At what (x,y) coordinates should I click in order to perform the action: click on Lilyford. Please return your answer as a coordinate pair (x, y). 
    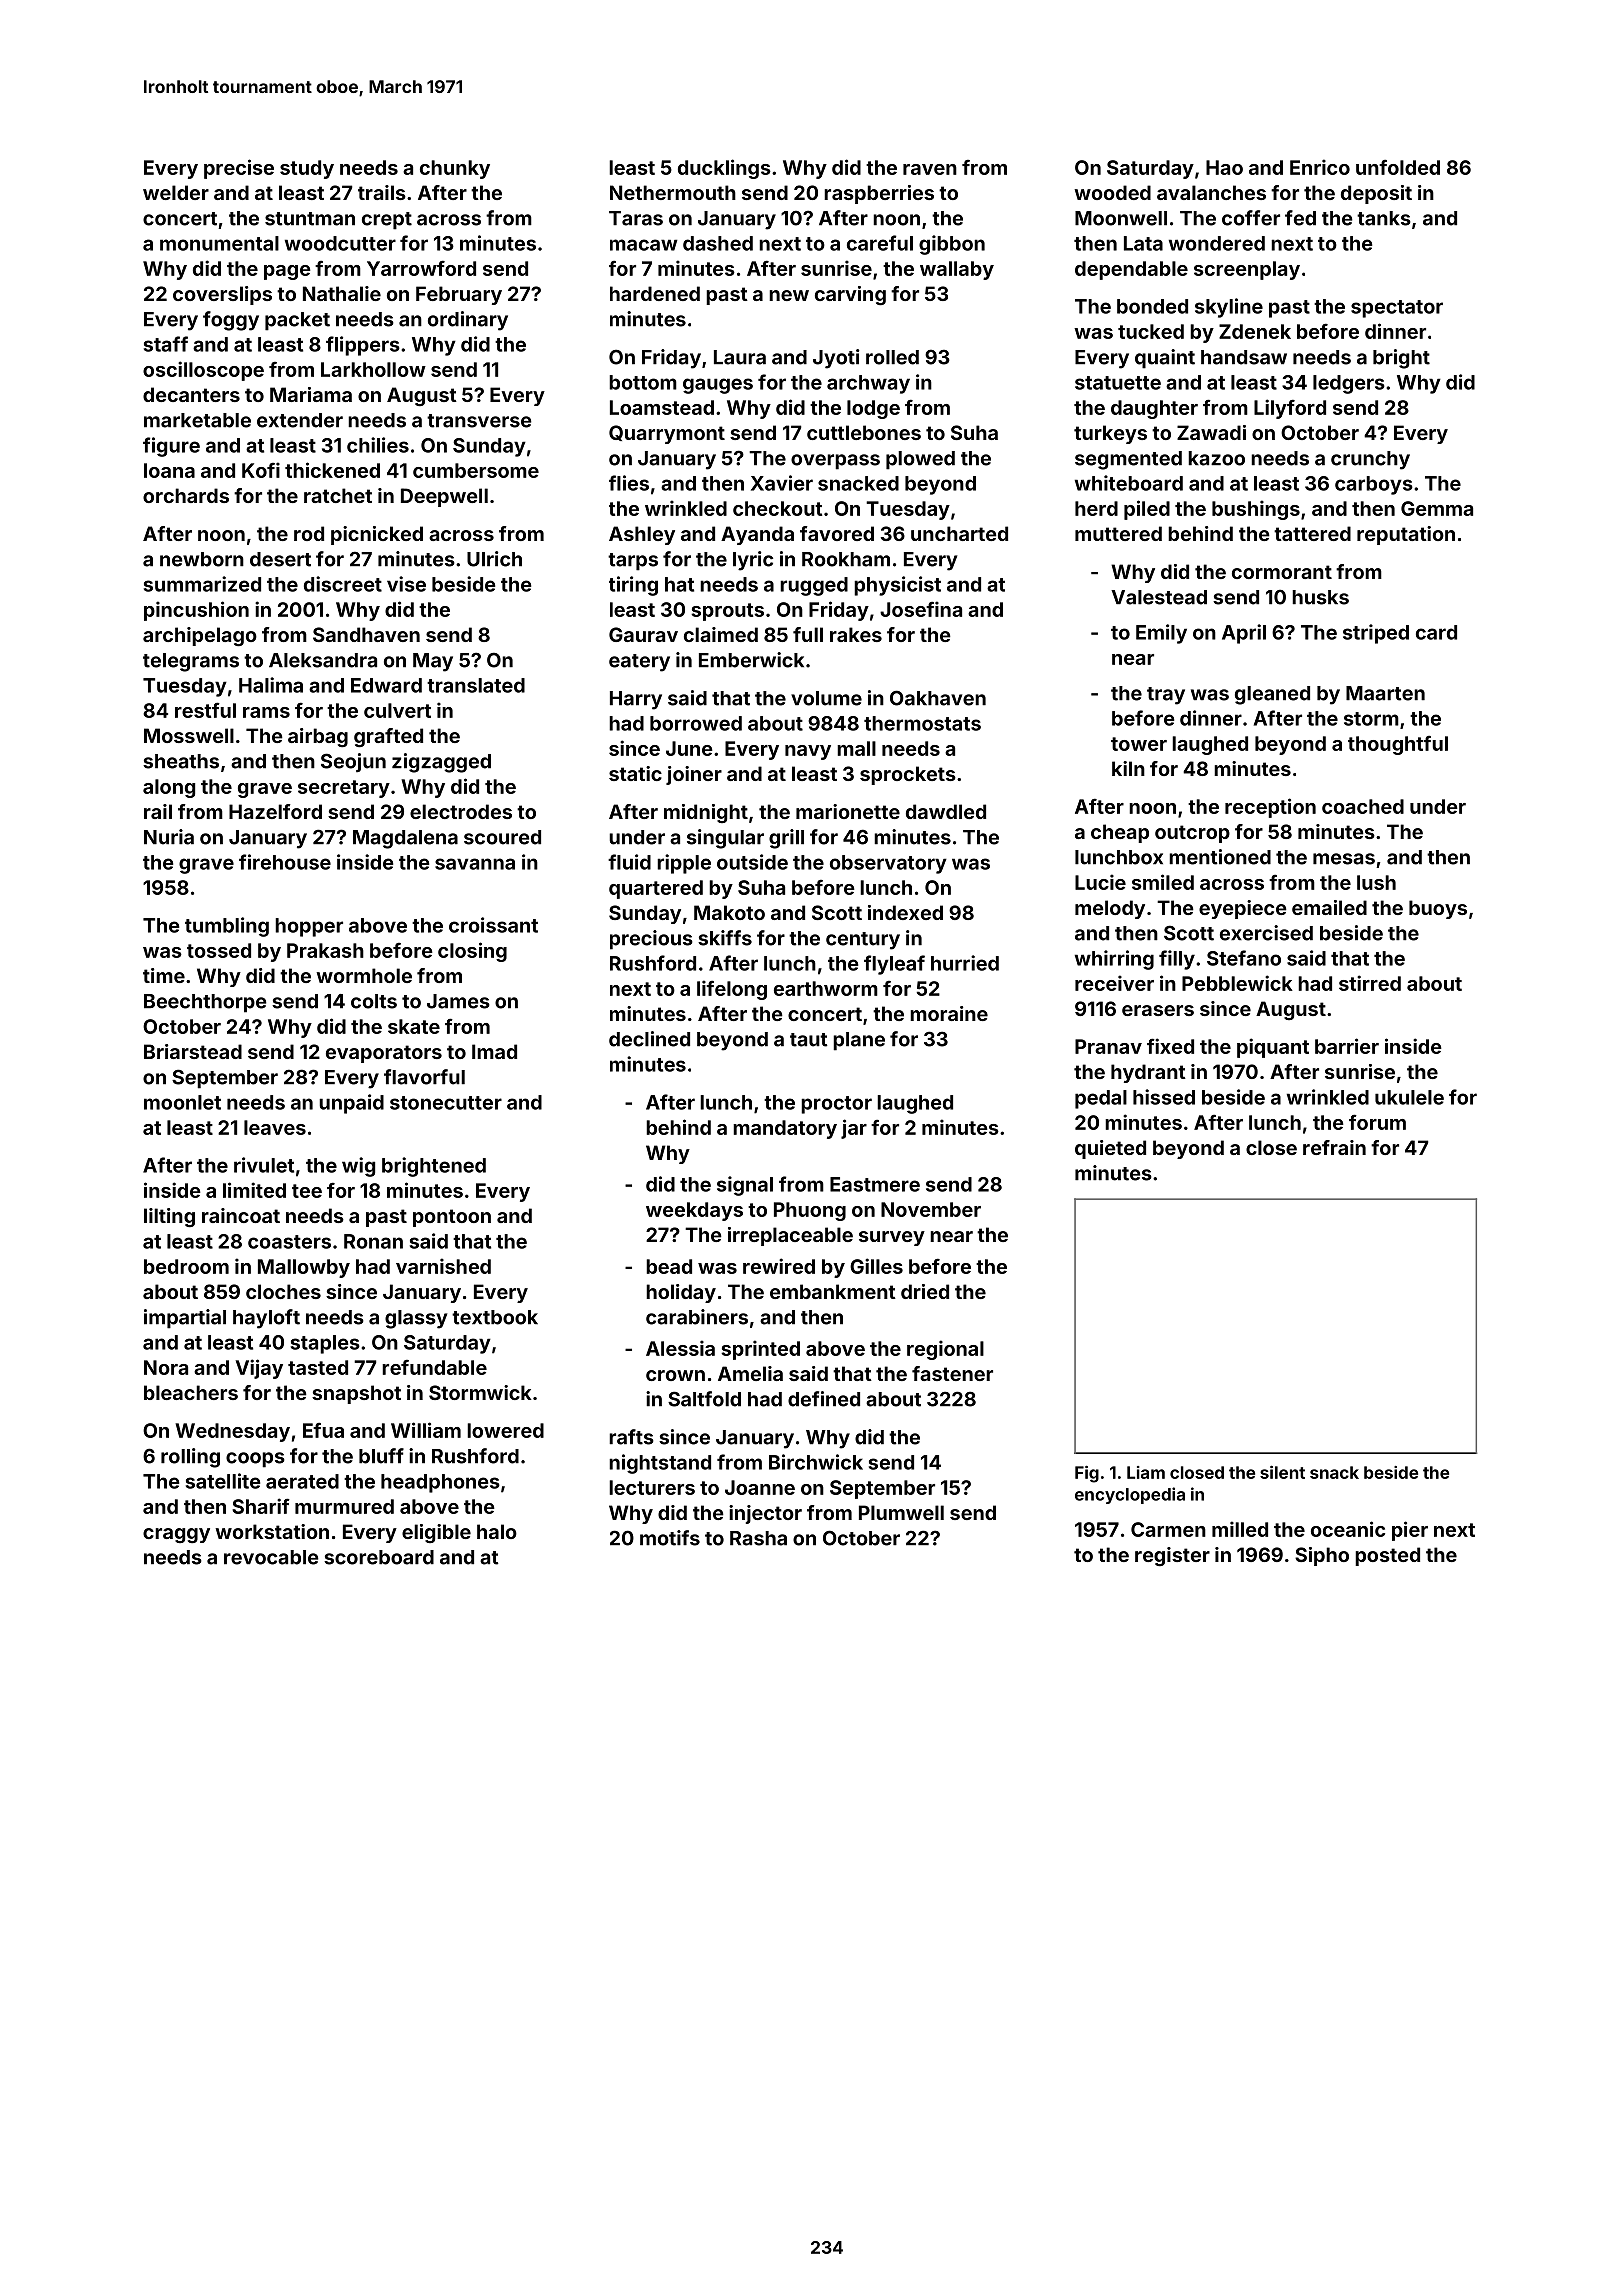
    Looking at the image, I should click on (1290, 409).
